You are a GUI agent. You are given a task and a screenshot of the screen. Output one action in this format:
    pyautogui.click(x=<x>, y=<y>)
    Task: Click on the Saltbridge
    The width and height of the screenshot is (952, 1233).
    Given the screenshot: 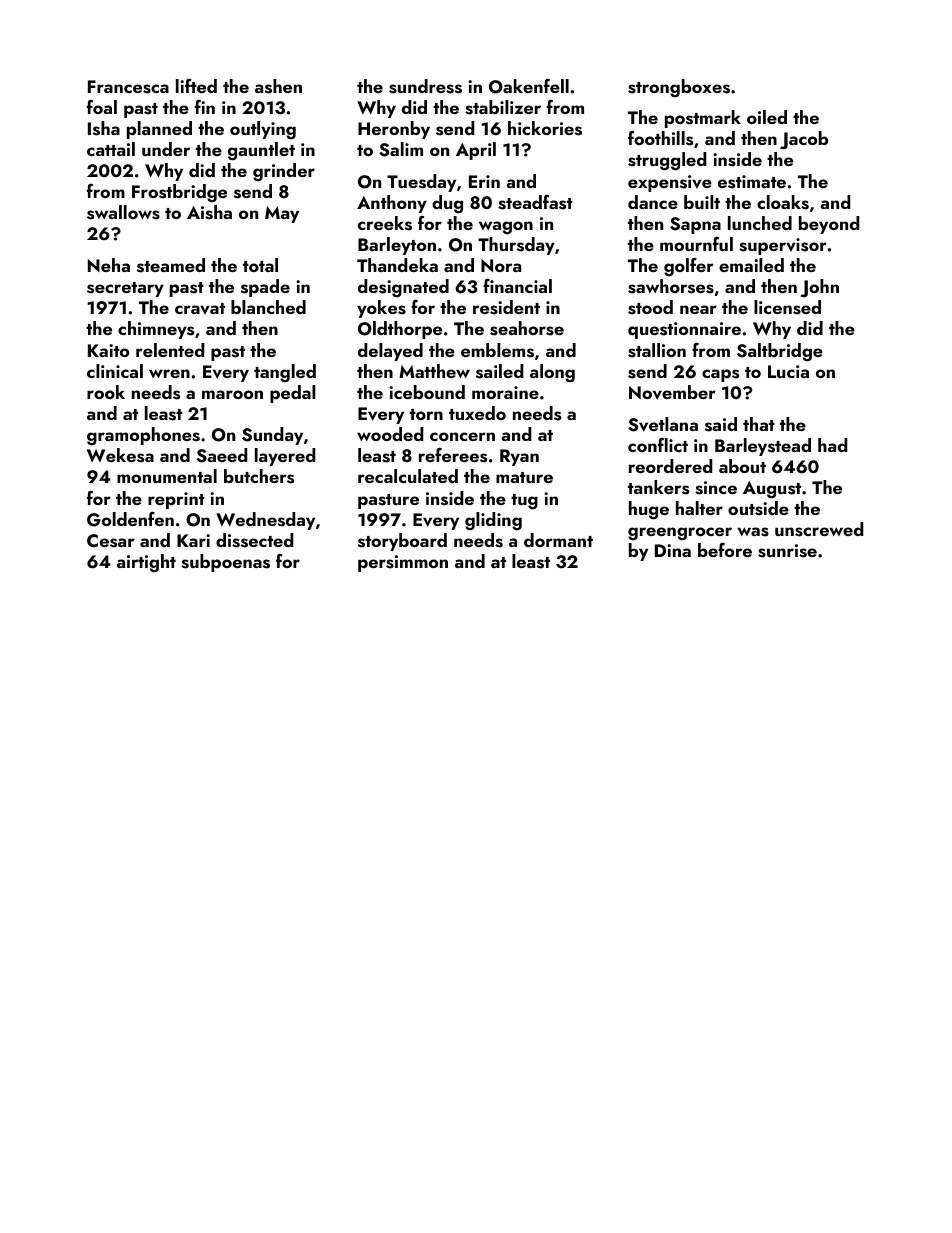 What is the action you would take?
    pyautogui.click(x=780, y=352)
